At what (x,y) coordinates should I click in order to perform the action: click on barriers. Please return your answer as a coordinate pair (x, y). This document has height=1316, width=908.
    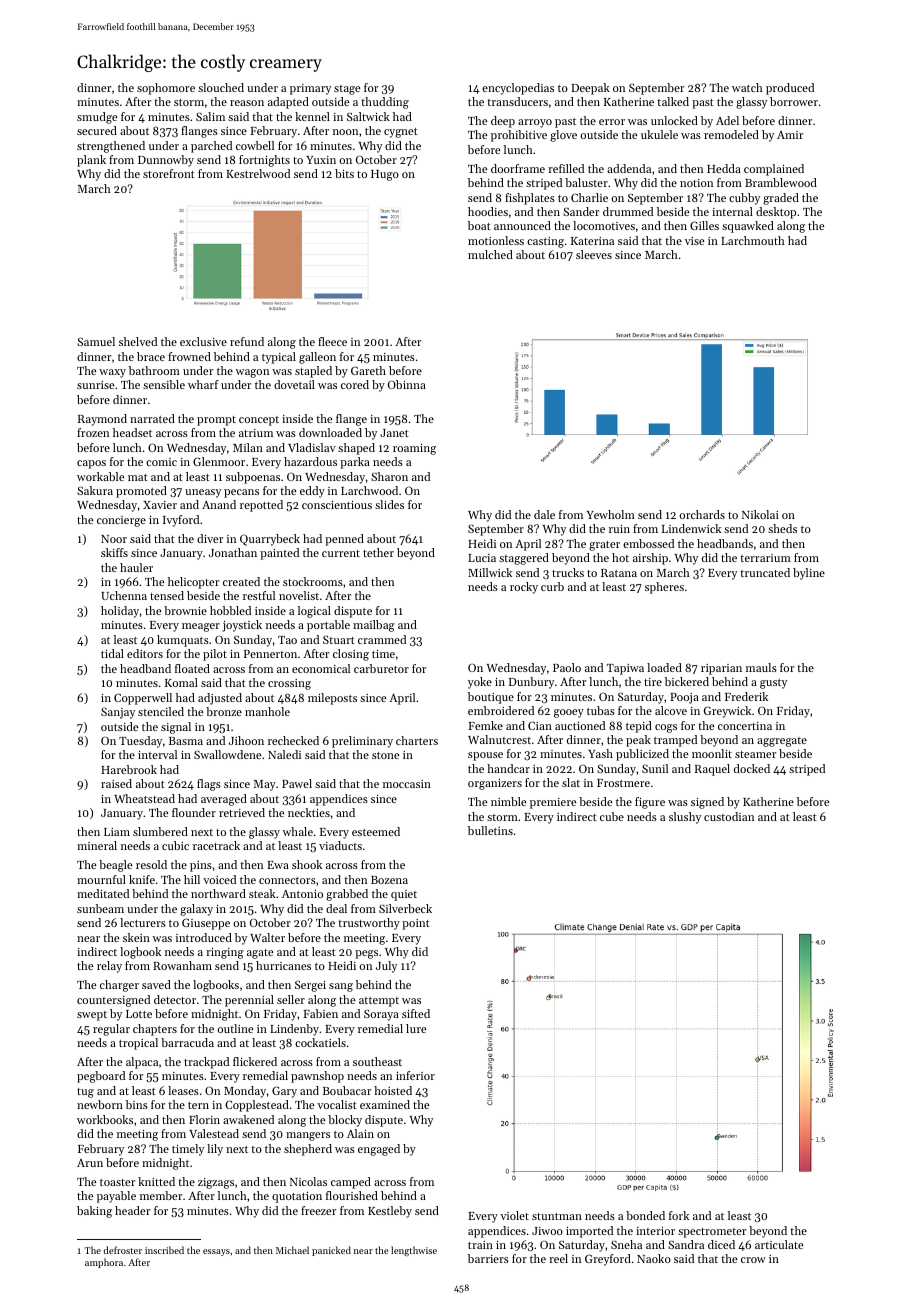
    Looking at the image, I should click on (488, 1258).
